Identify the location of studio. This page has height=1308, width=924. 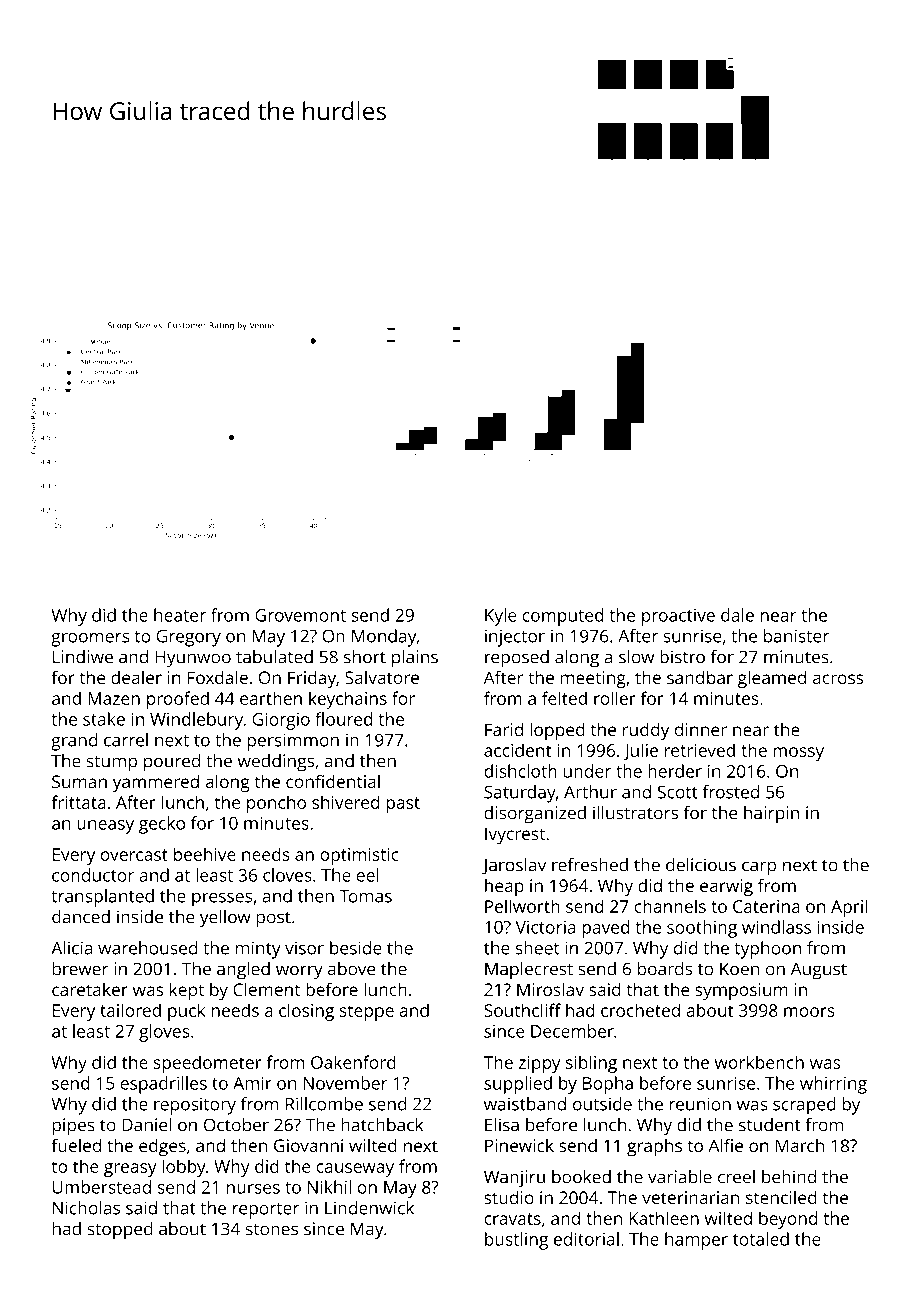
(509, 1197).
